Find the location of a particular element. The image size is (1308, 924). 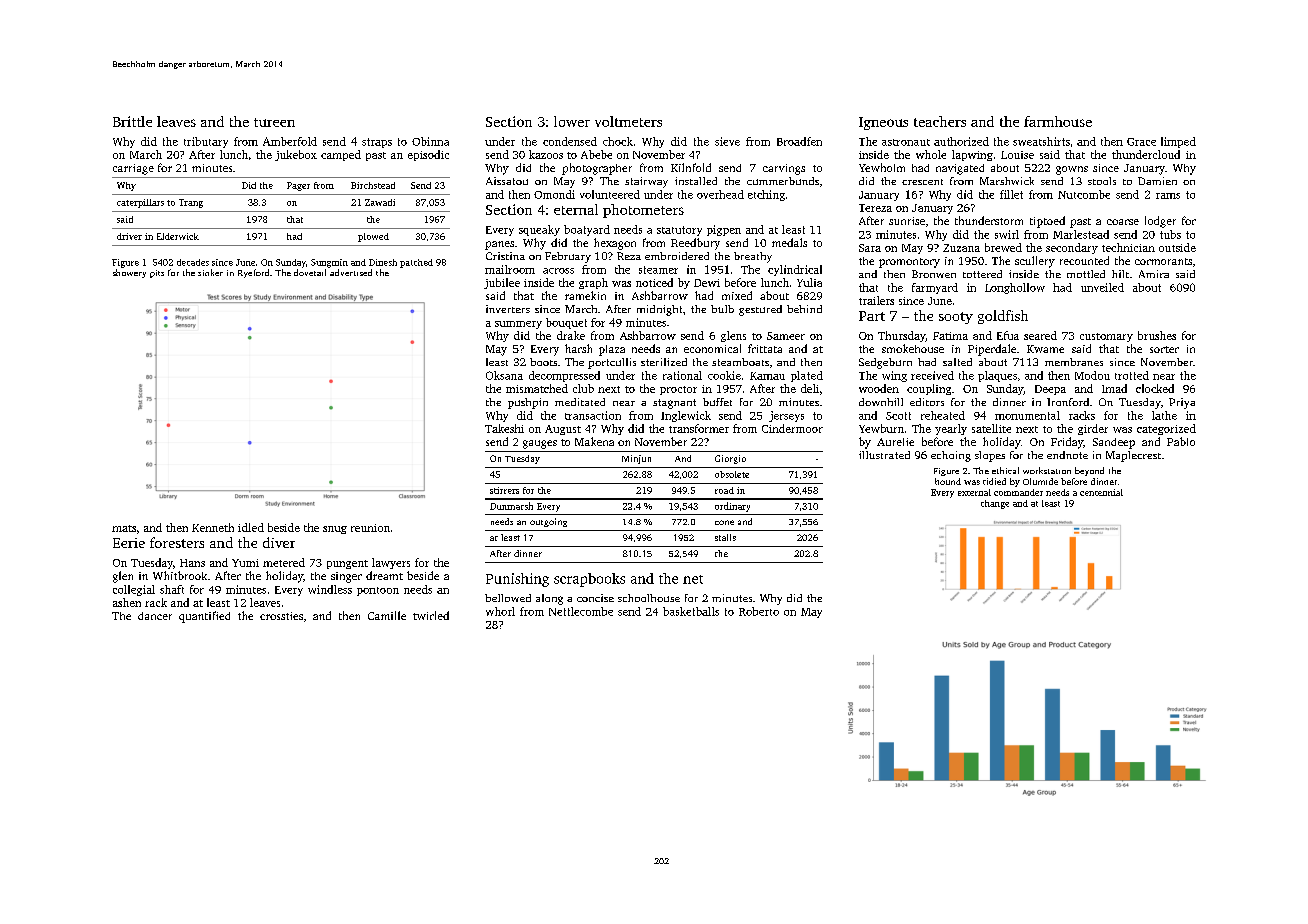

Amberfold is located at coordinates (290, 141).
